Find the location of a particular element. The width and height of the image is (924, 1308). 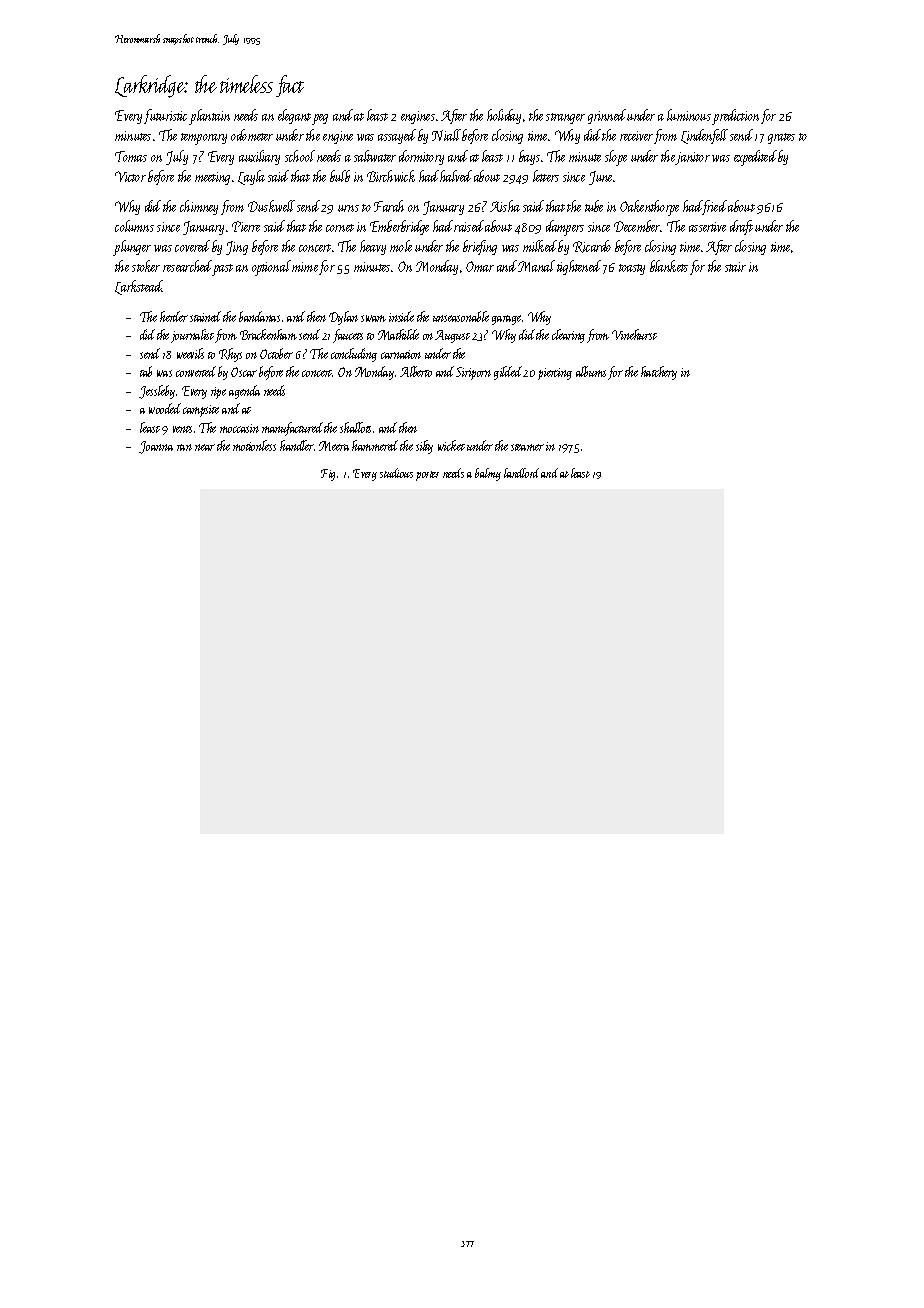

Brackenham is located at coordinates (268, 334).
